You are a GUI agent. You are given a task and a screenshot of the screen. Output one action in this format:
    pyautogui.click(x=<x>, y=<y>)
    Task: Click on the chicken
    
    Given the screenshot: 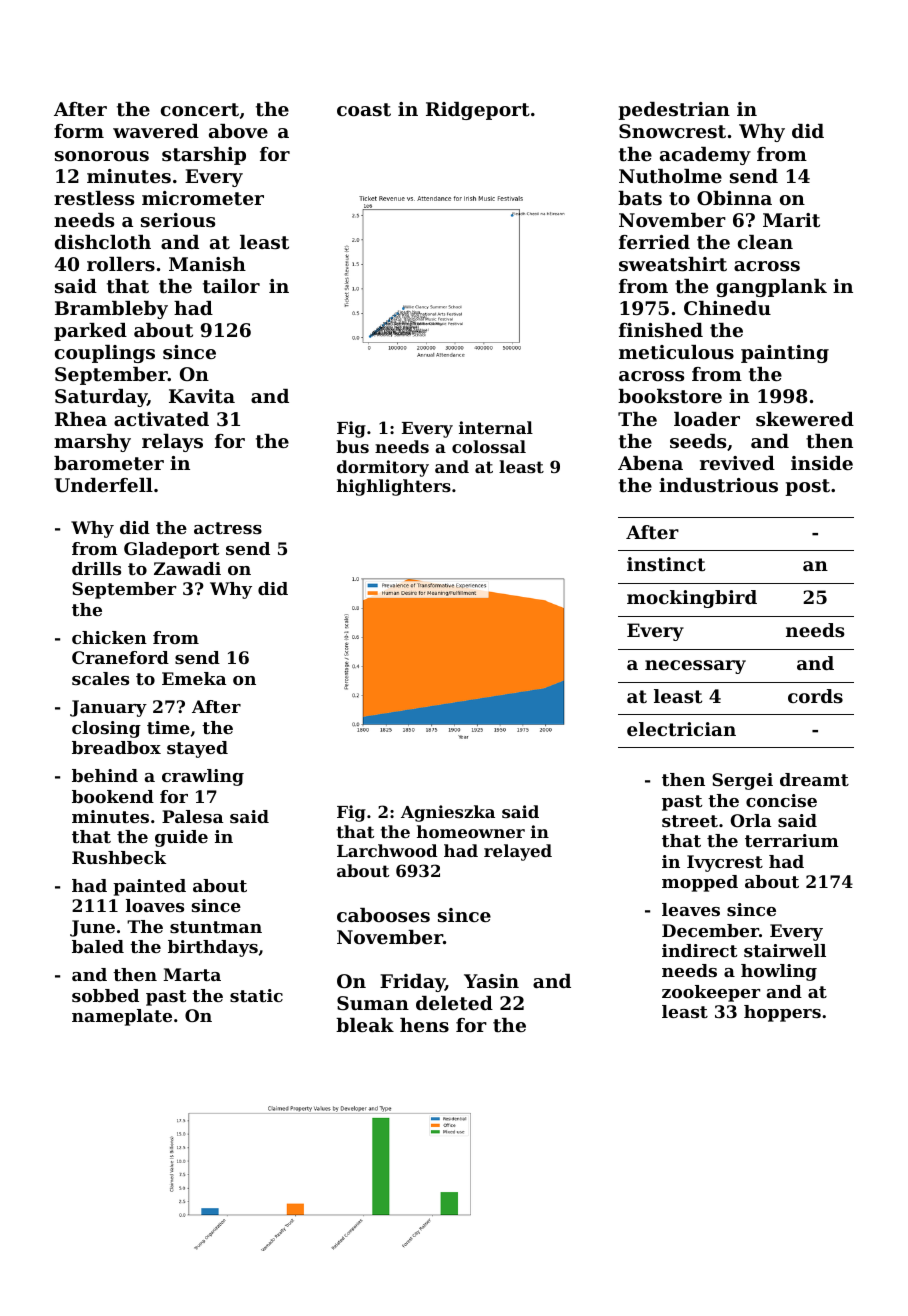 What is the action you would take?
    pyautogui.click(x=109, y=637)
